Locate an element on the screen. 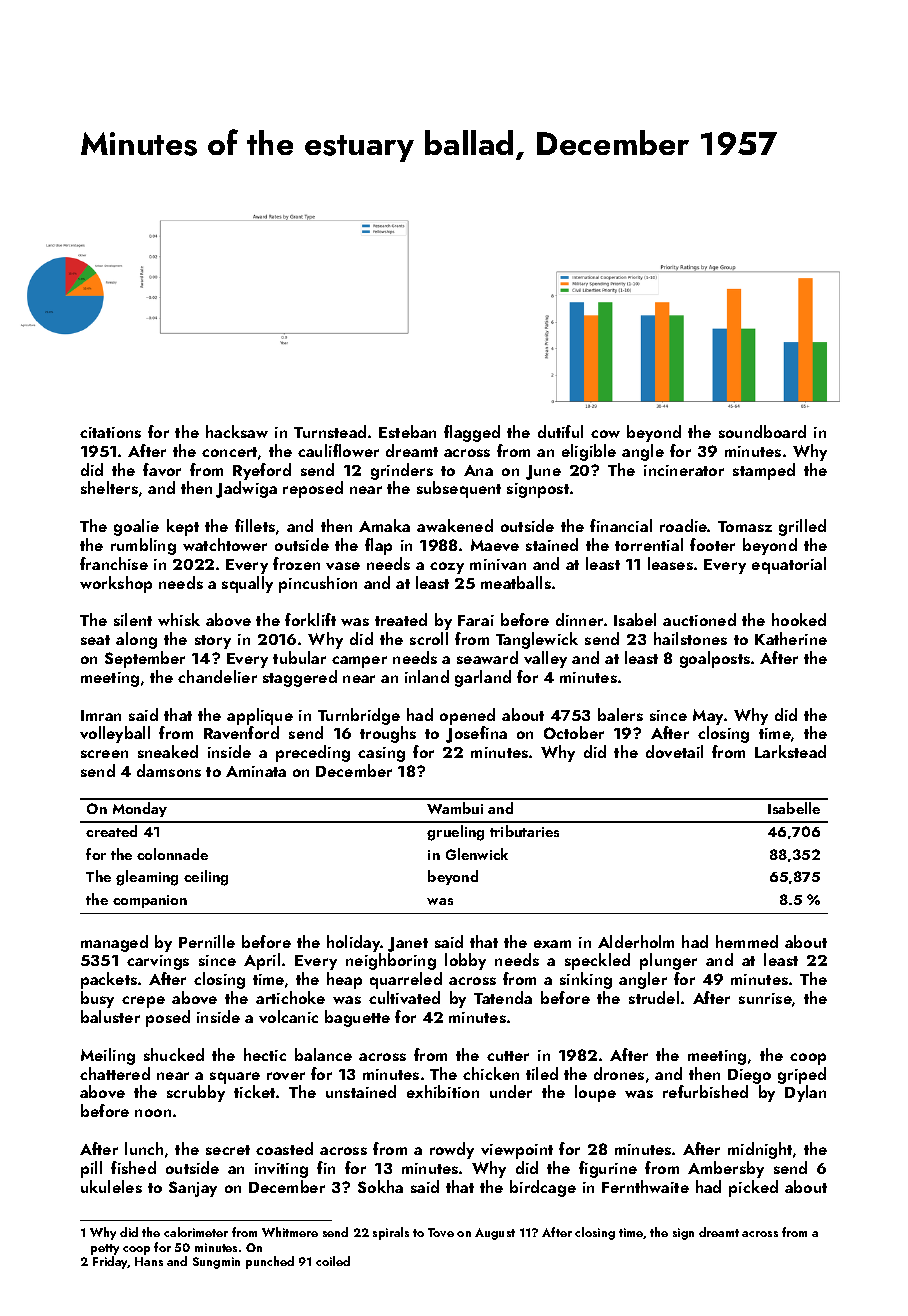  flagged is located at coordinates (472, 433).
